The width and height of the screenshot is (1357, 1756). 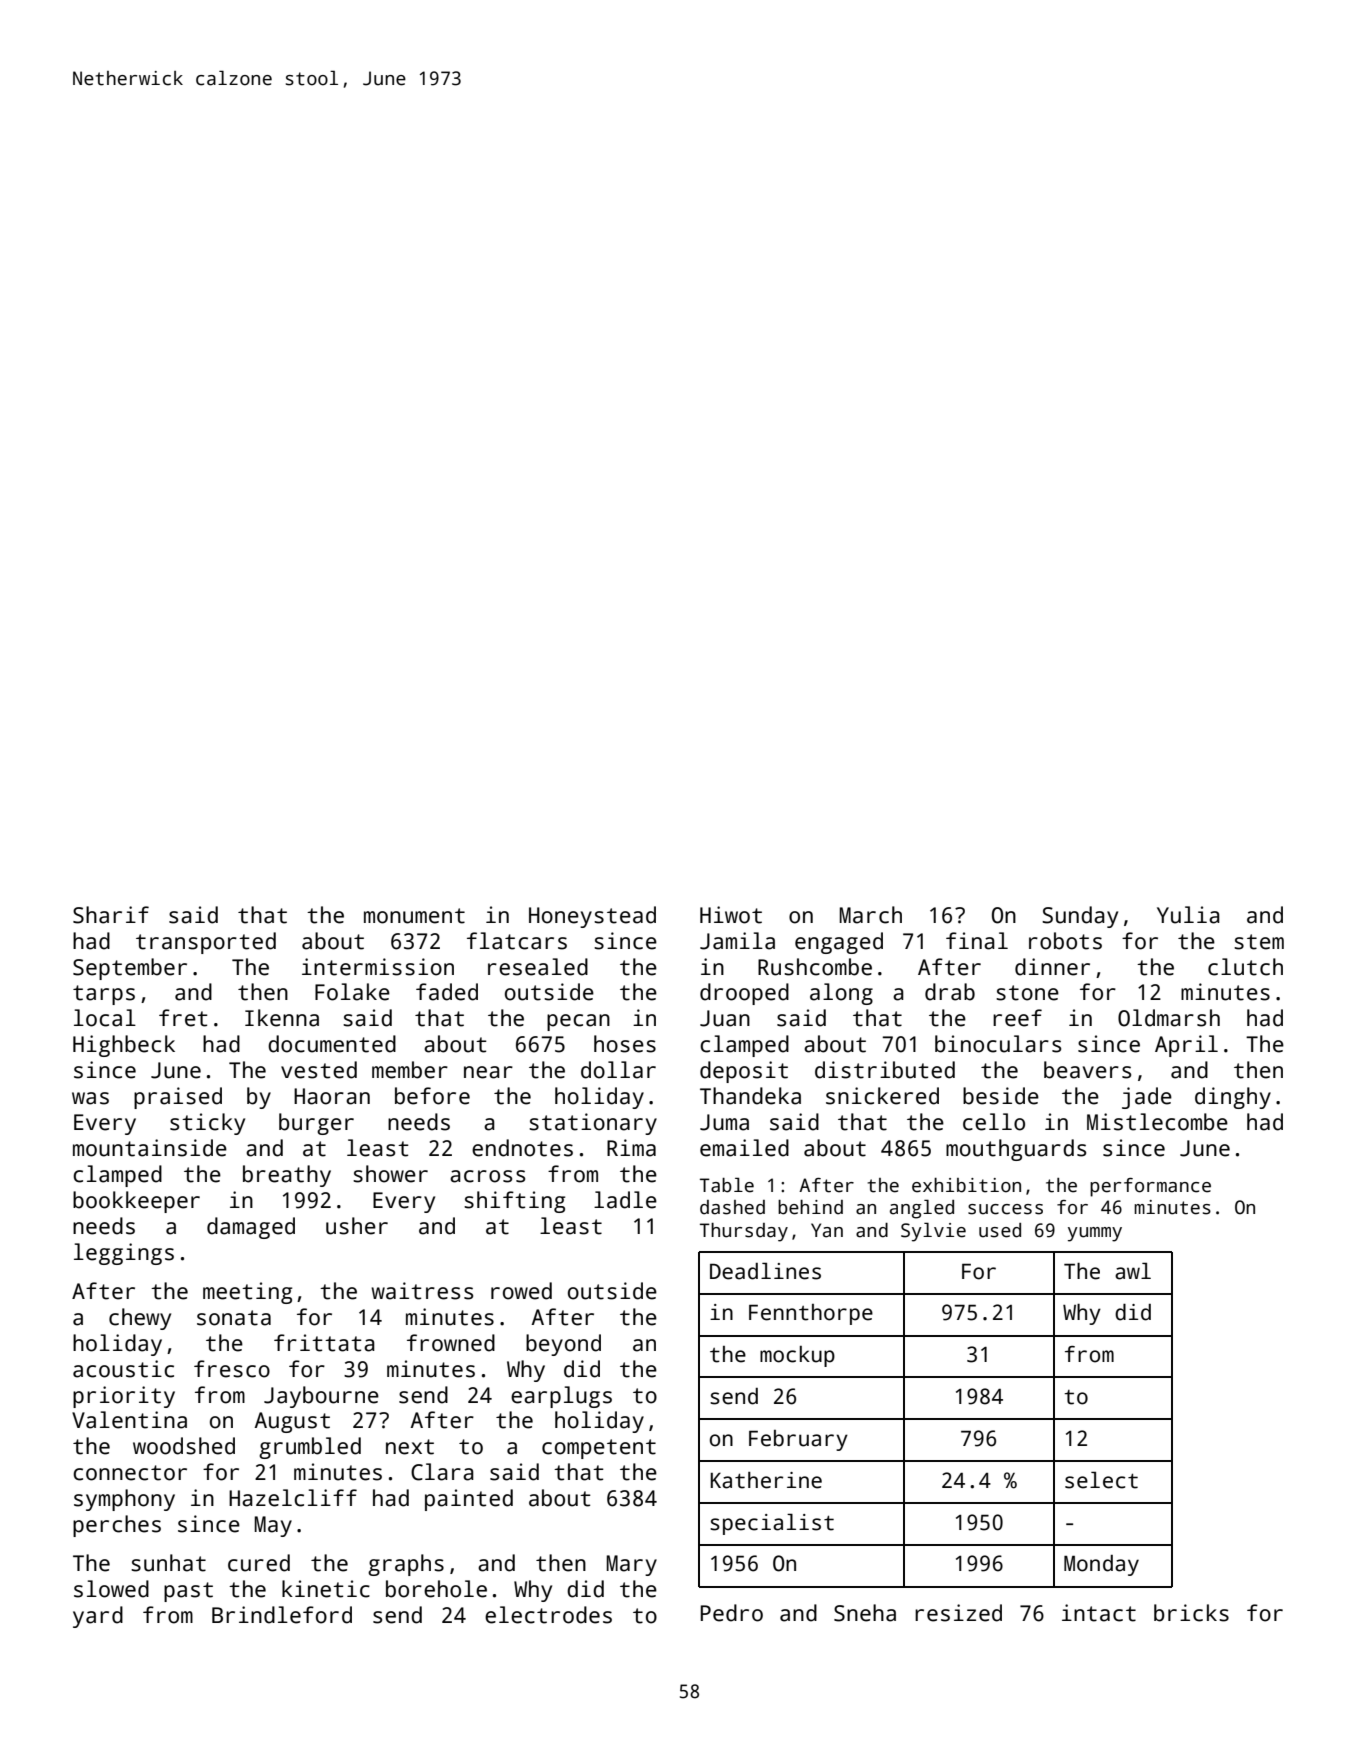 What do you see at coordinates (1087, 1070) in the screenshot?
I see `beavers` at bounding box center [1087, 1070].
